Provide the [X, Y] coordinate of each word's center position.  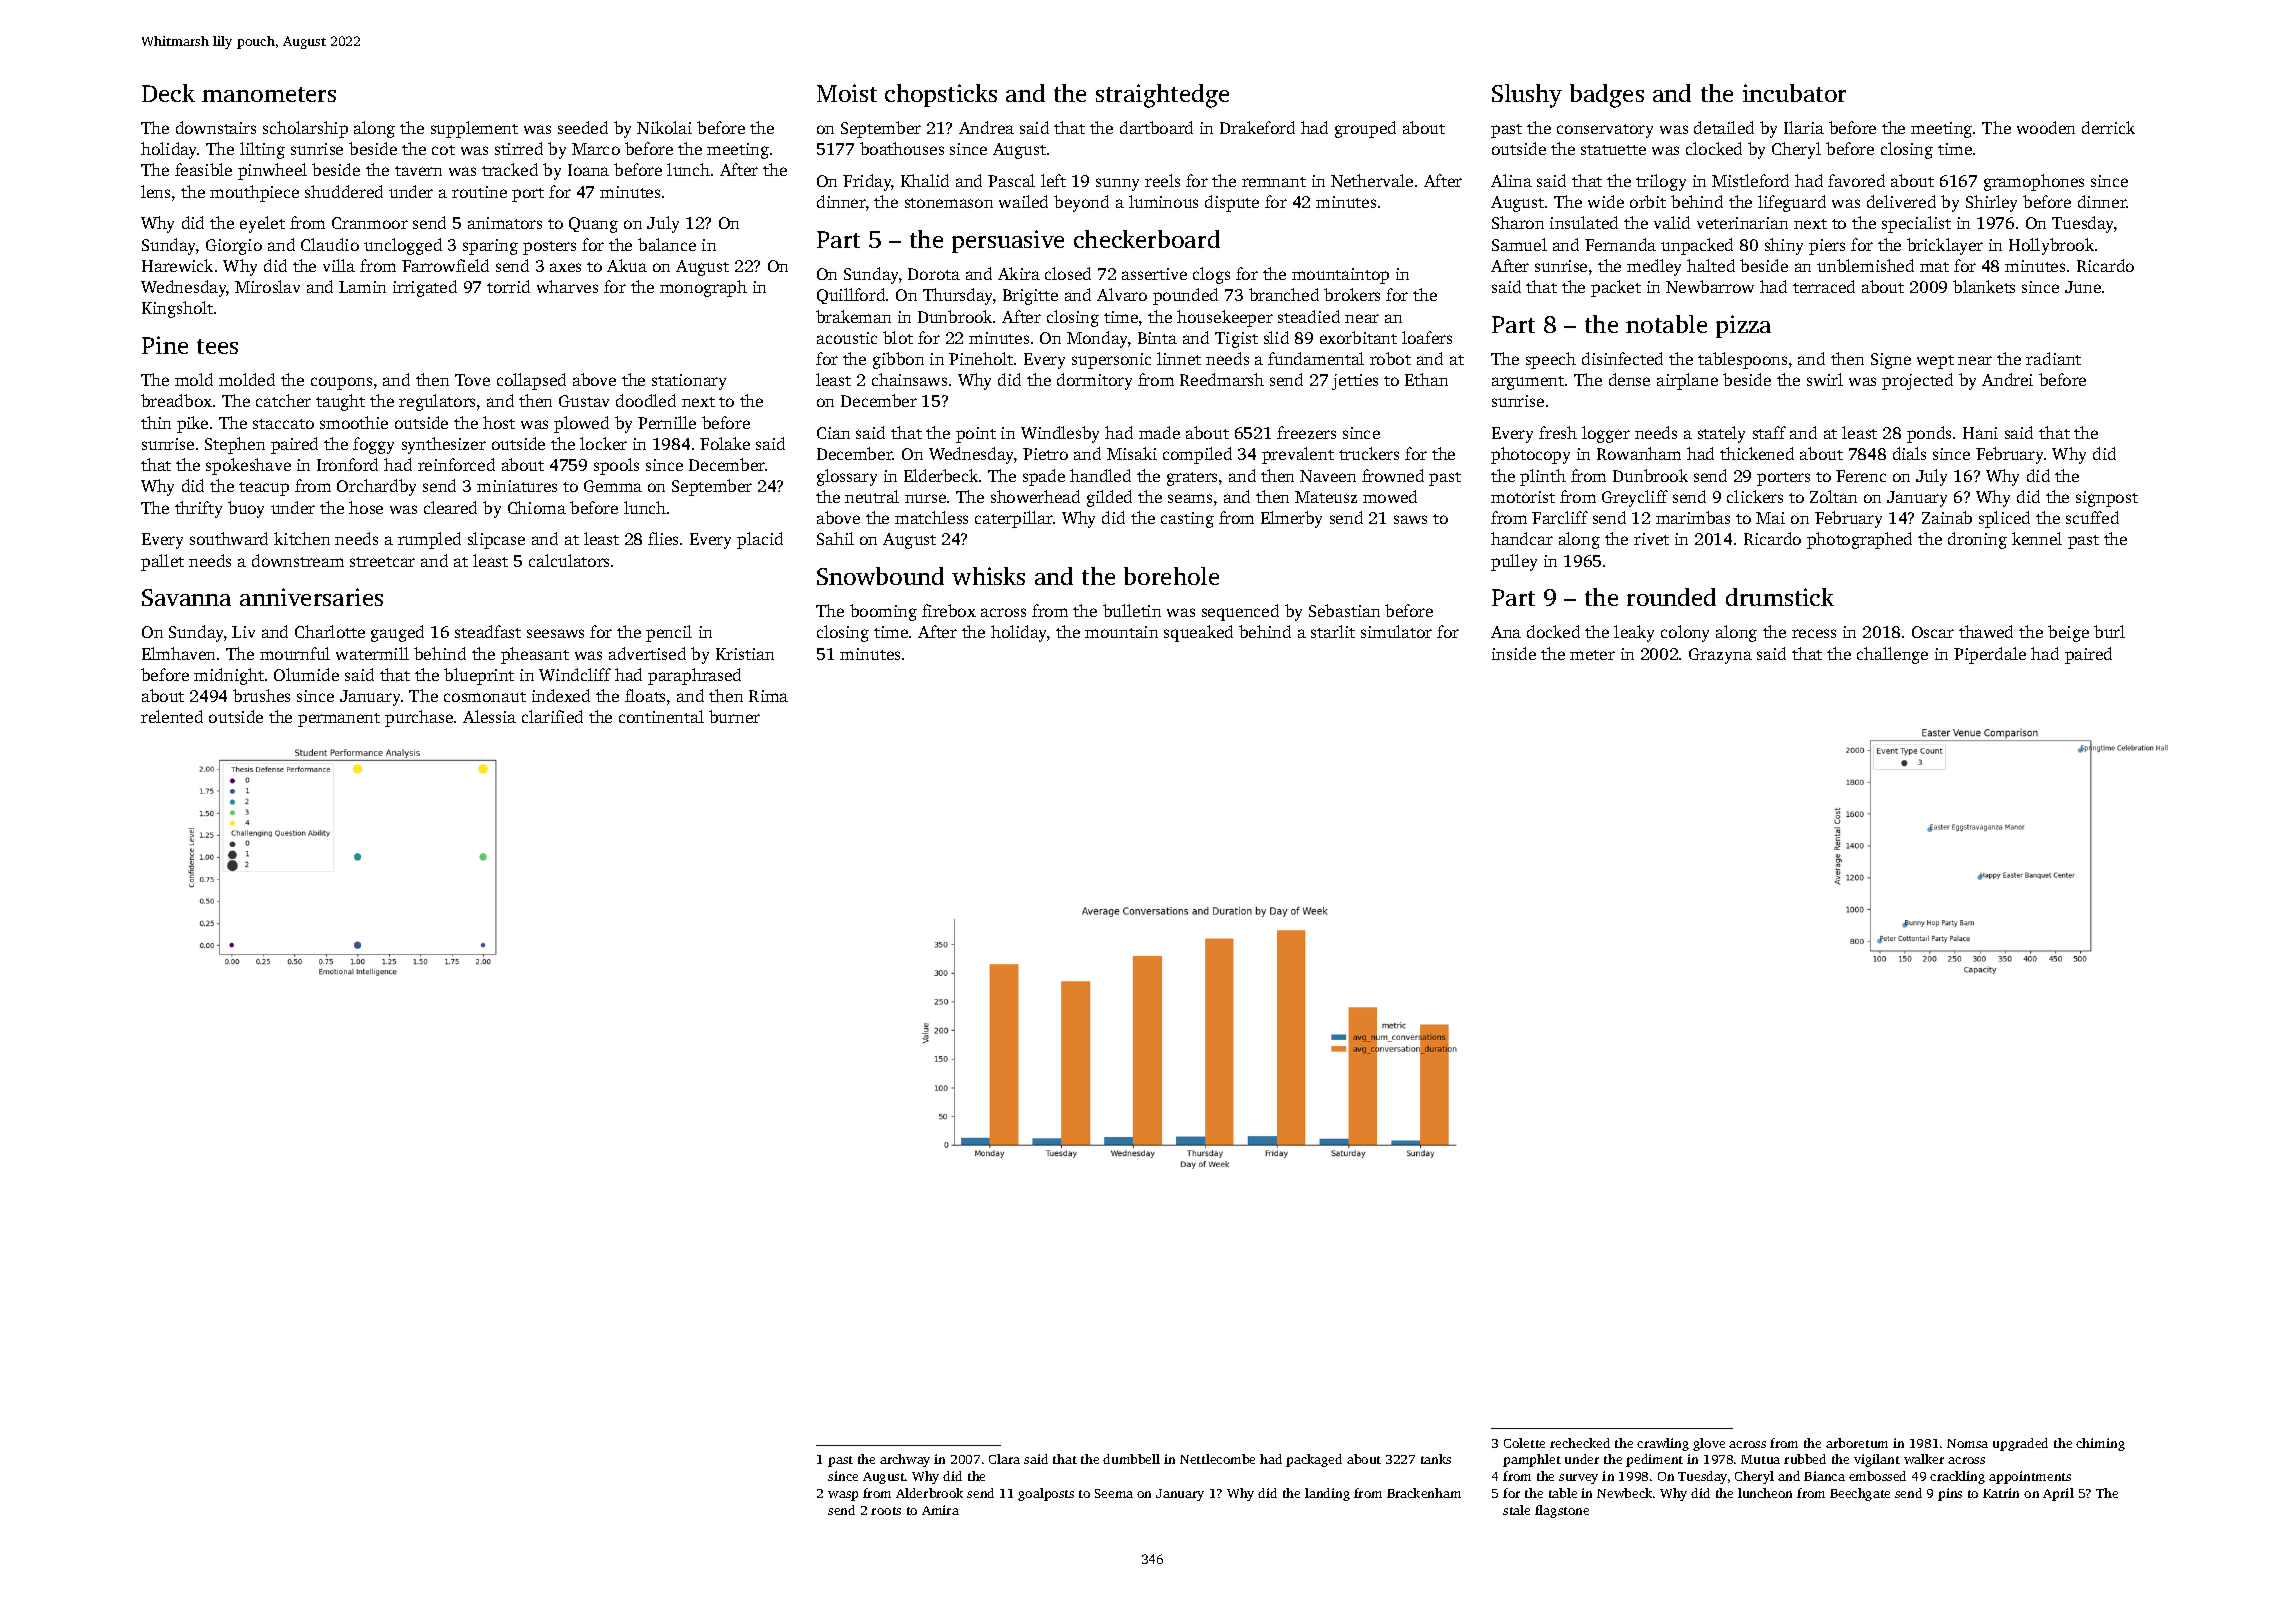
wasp [843, 1496]
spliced [2004, 519]
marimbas [1693, 517]
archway [905, 1460]
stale [1516, 1510]
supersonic [1111, 361]
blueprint [479, 676]
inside [1514, 653]
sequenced [1240, 612]
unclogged [403, 246]
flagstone [1562, 1511]
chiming [2100, 1444]
